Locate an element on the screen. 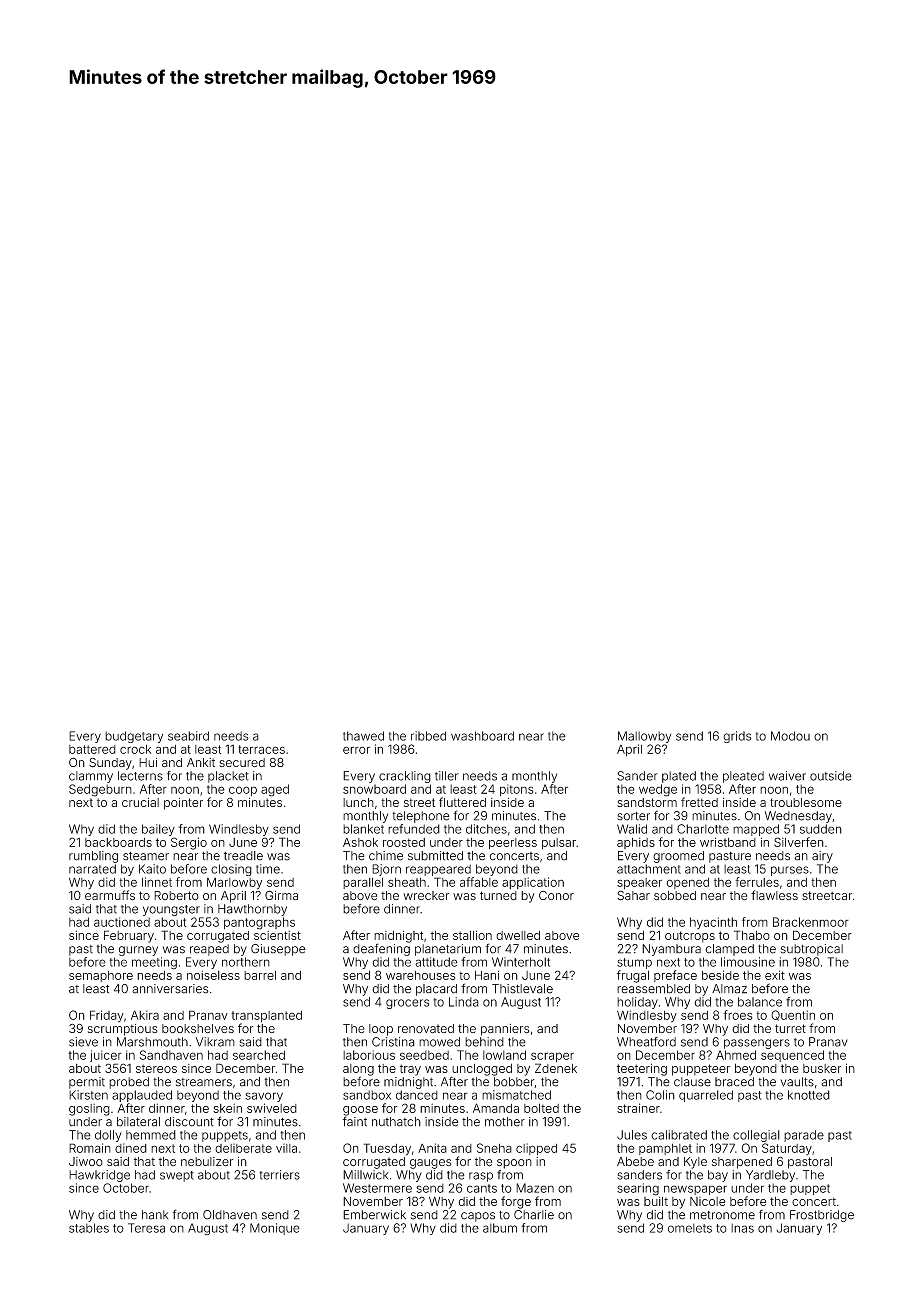  aged is located at coordinates (275, 790).
